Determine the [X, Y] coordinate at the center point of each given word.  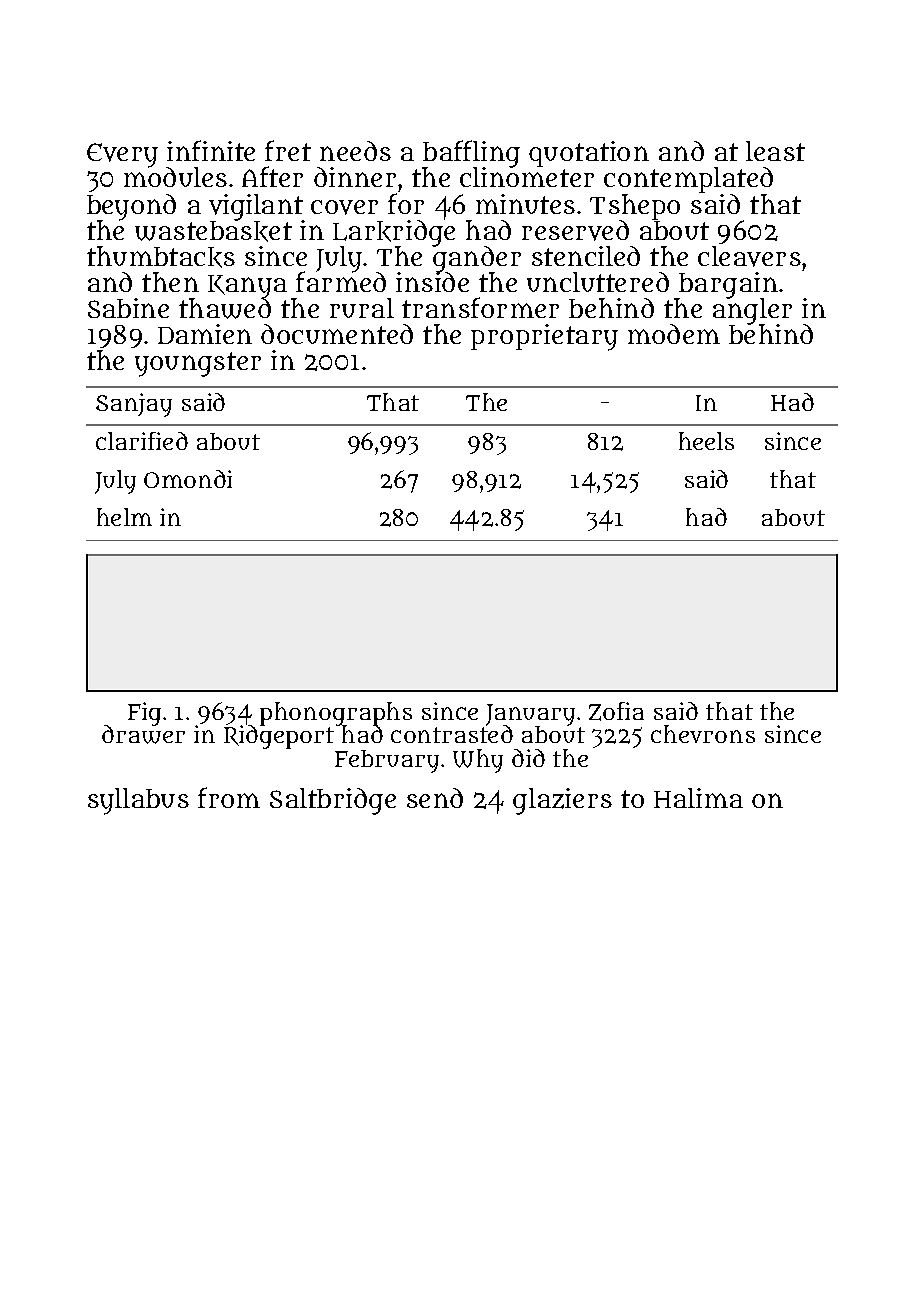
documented [337, 334]
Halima [698, 798]
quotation [589, 154]
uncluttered [598, 282]
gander [477, 259]
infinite [211, 150]
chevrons [703, 734]
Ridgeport [279, 737]
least [775, 151]
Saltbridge [333, 801]
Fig [144, 714]
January [530, 715]
